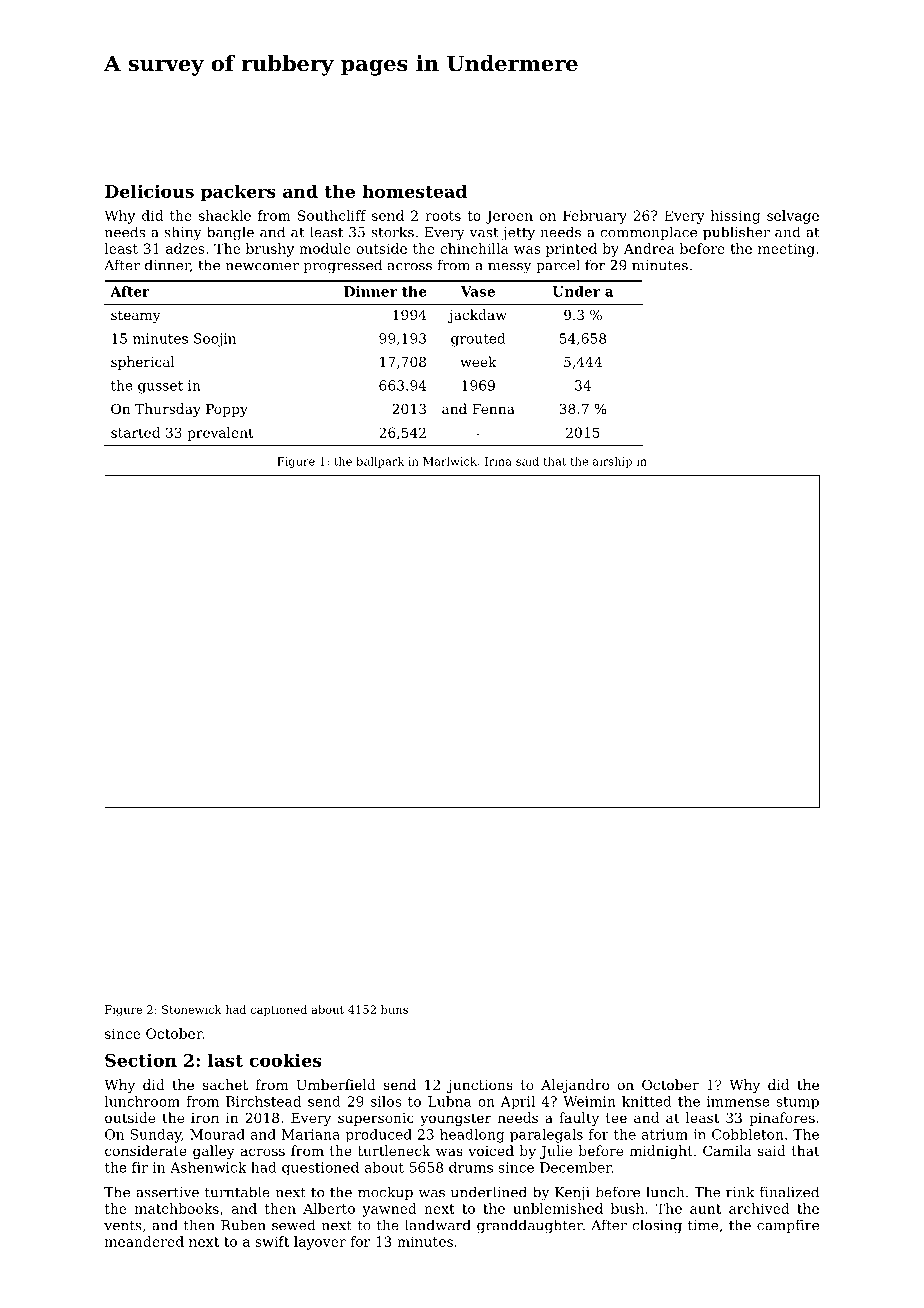 Image resolution: width=924 pixels, height=1308 pixels. What do you see at coordinates (343, 266) in the document?
I see `progressed` at bounding box center [343, 266].
